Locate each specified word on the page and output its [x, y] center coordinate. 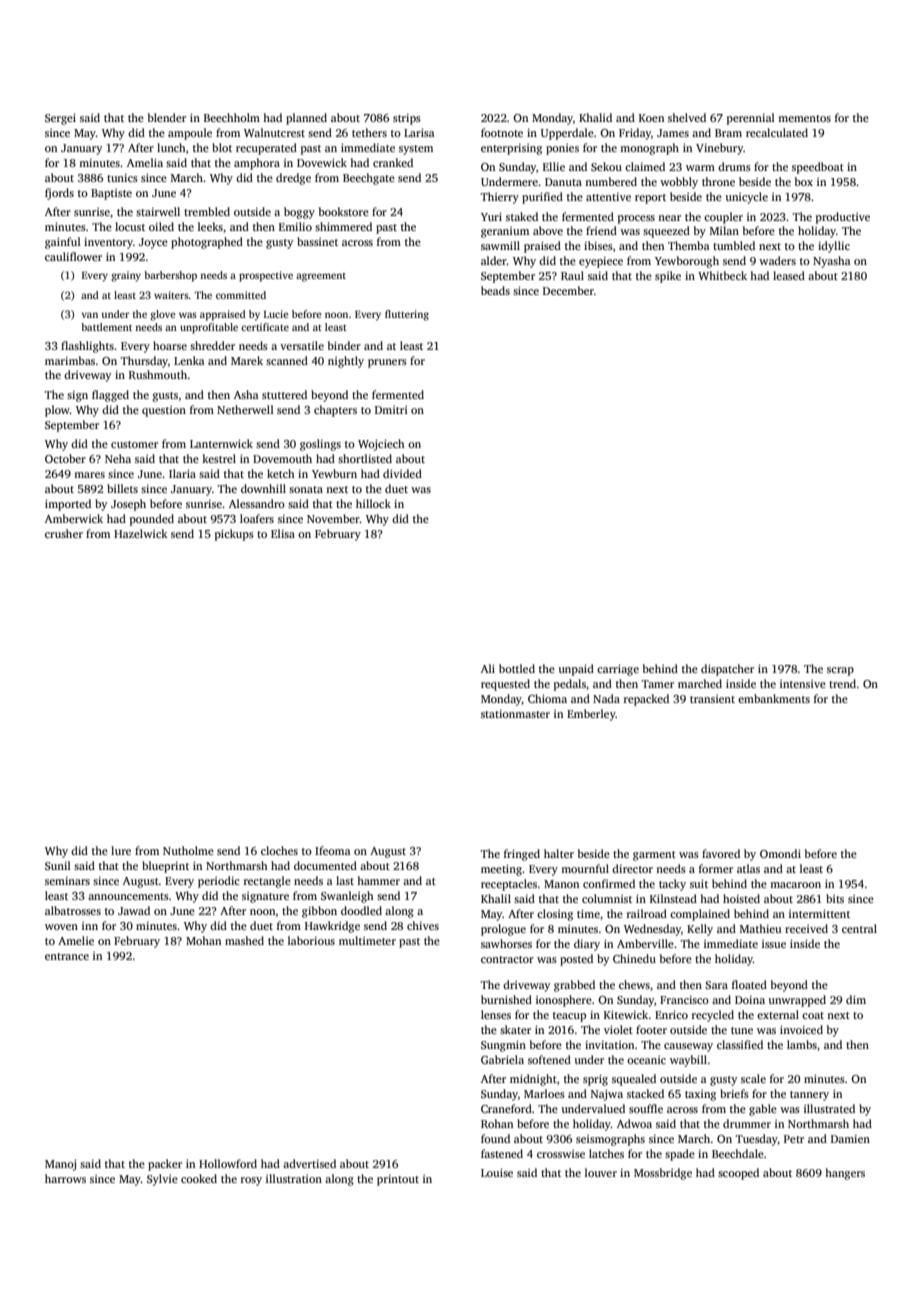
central [859, 928]
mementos [804, 118]
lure [121, 850]
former [716, 868]
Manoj [60, 1165]
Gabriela [502, 1059]
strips [407, 119]
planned [306, 119]
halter [559, 853]
